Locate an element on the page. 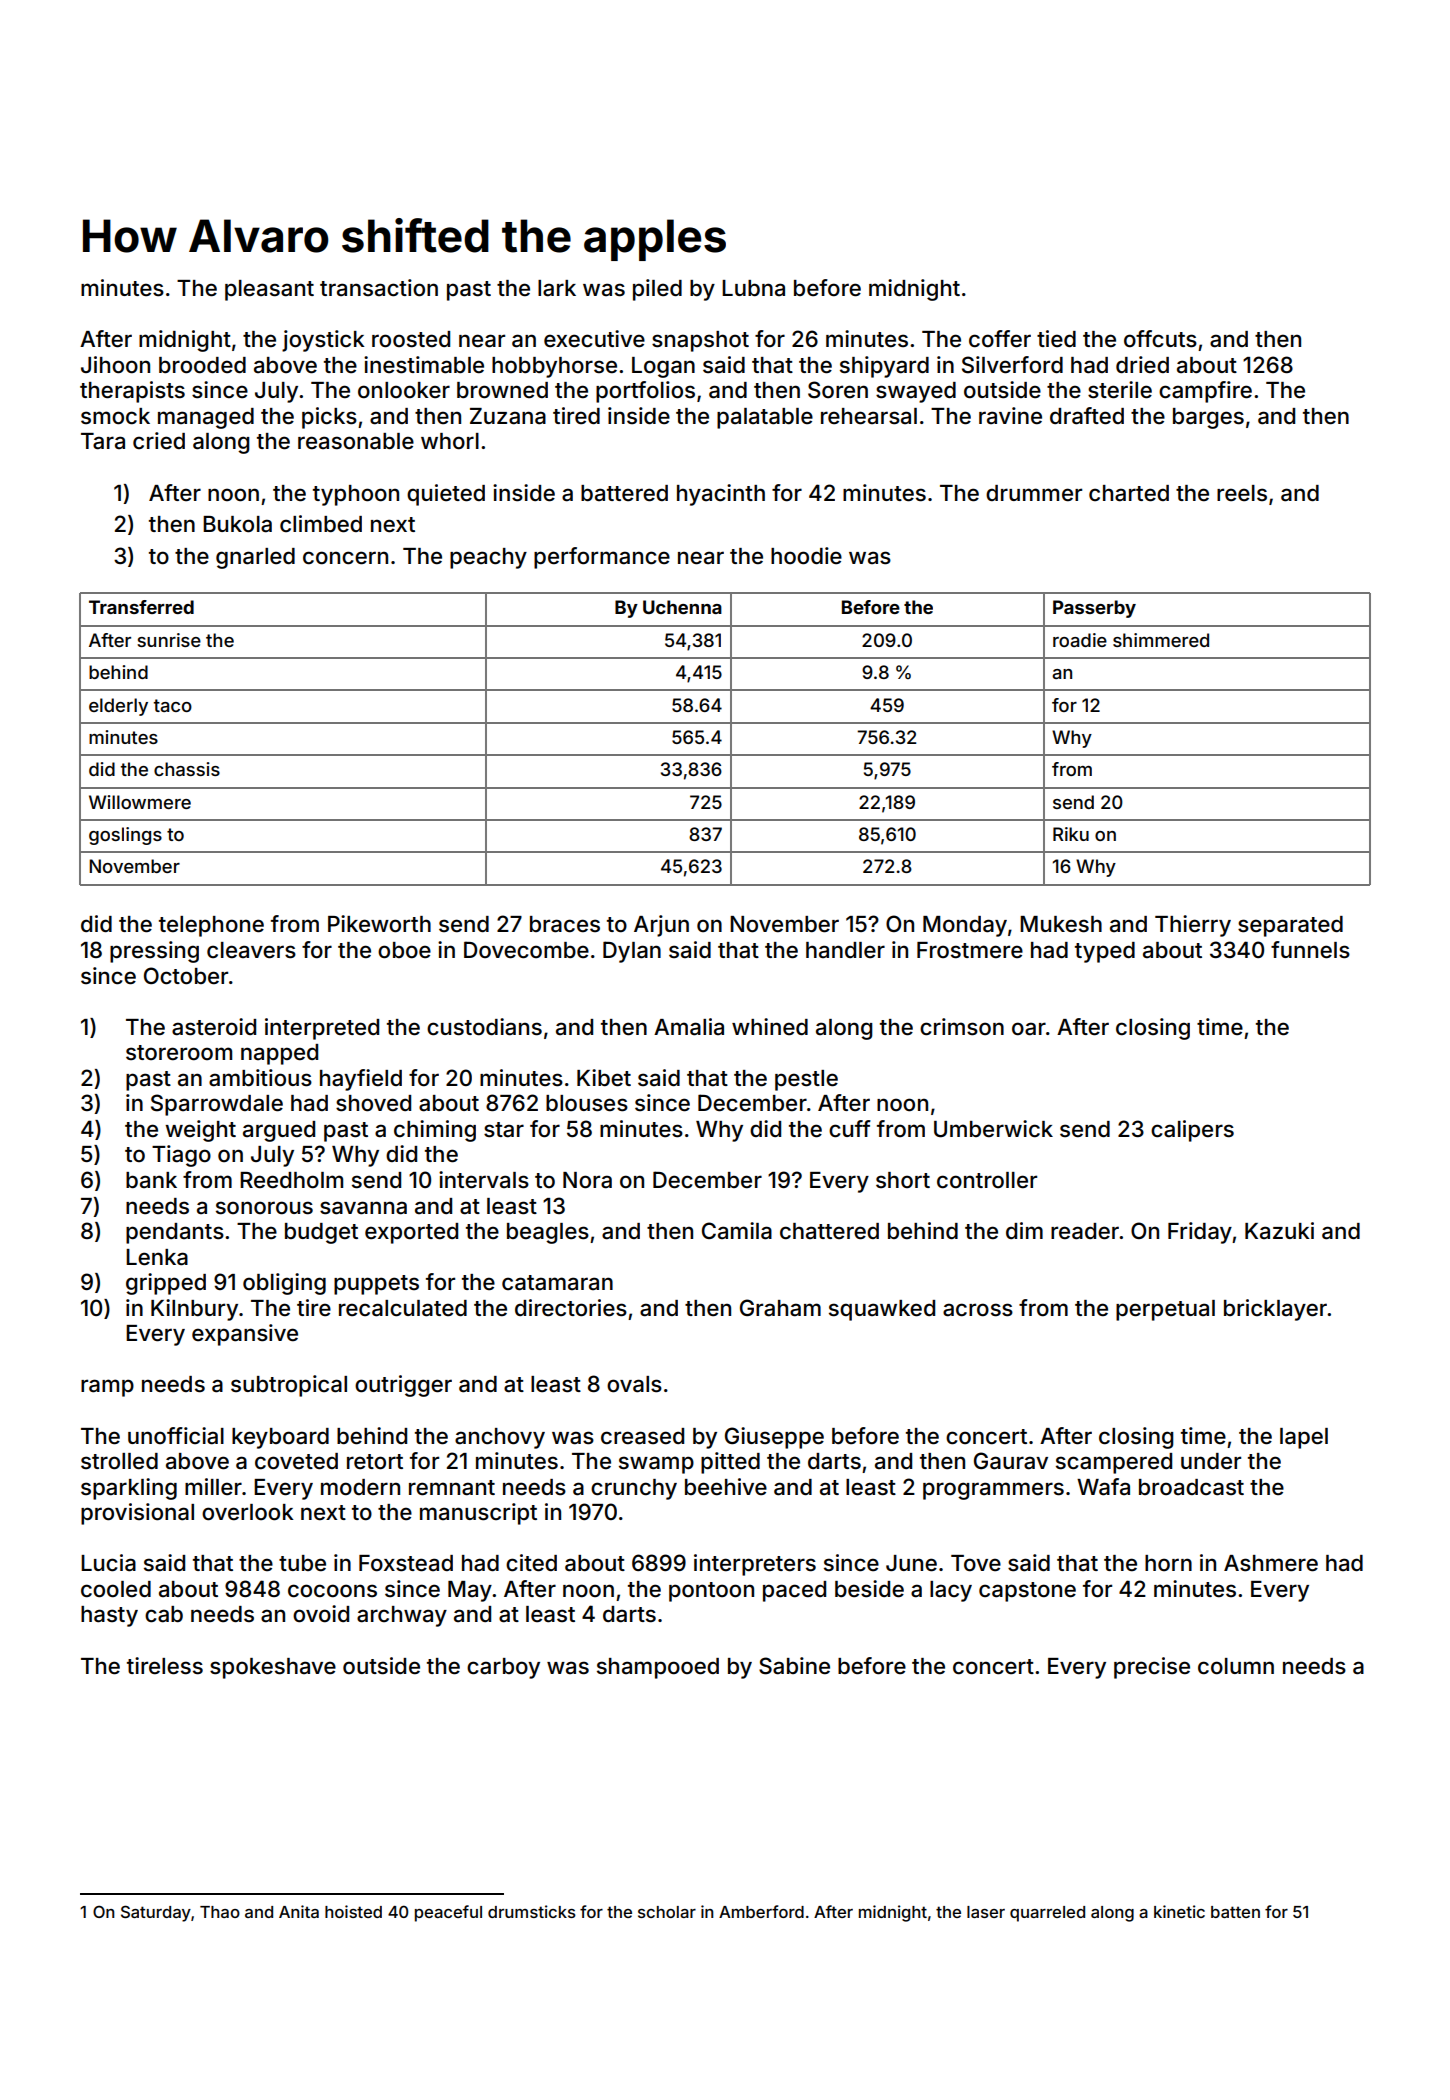 Image resolution: width=1450 pixels, height=2100 pixels. telephone is located at coordinates (211, 926).
